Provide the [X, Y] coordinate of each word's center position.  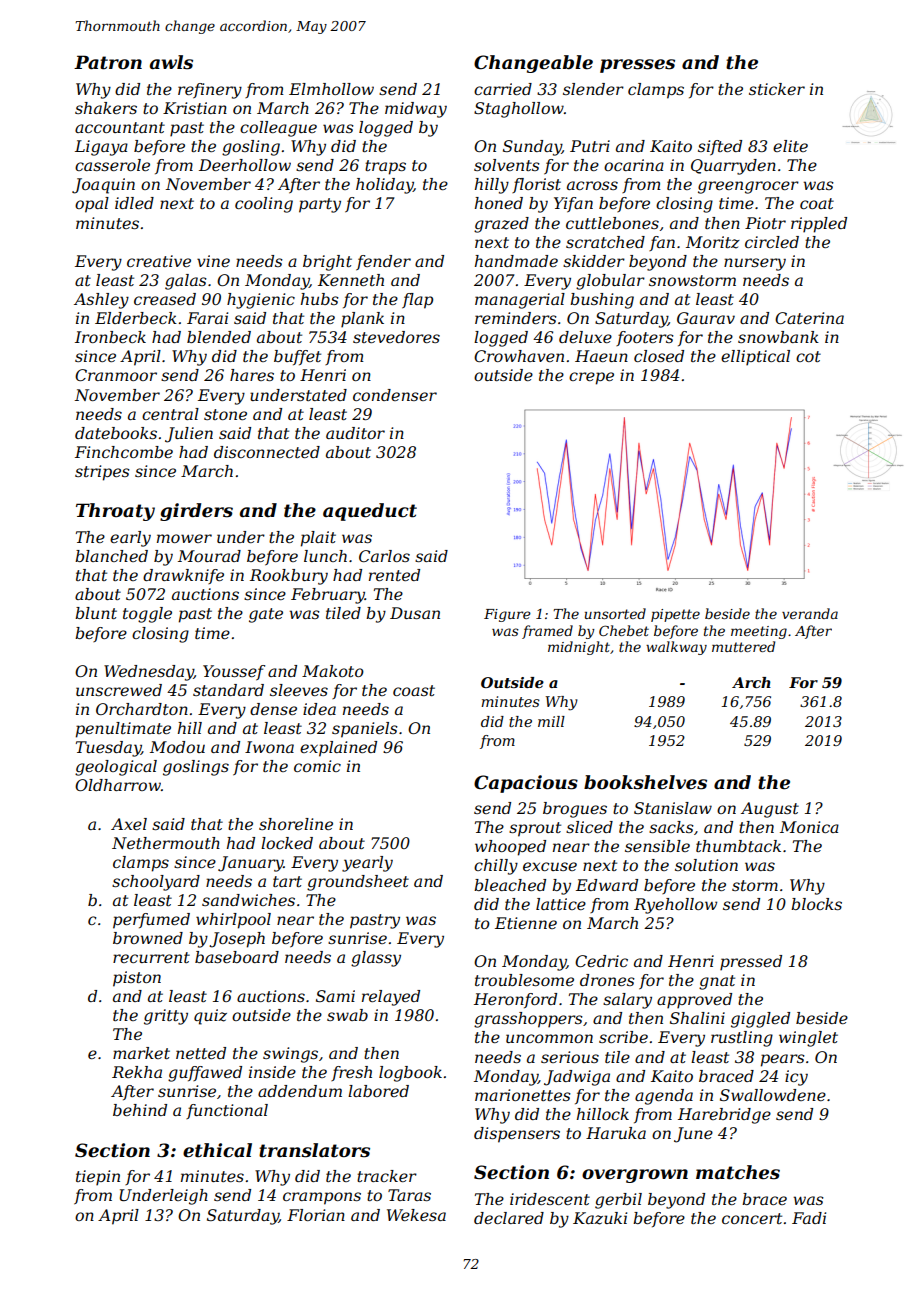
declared [509, 1218]
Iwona [269, 747]
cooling [264, 205]
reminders [516, 318]
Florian [316, 1215]
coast [414, 690]
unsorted [615, 613]
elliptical [755, 358]
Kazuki [600, 1218]
